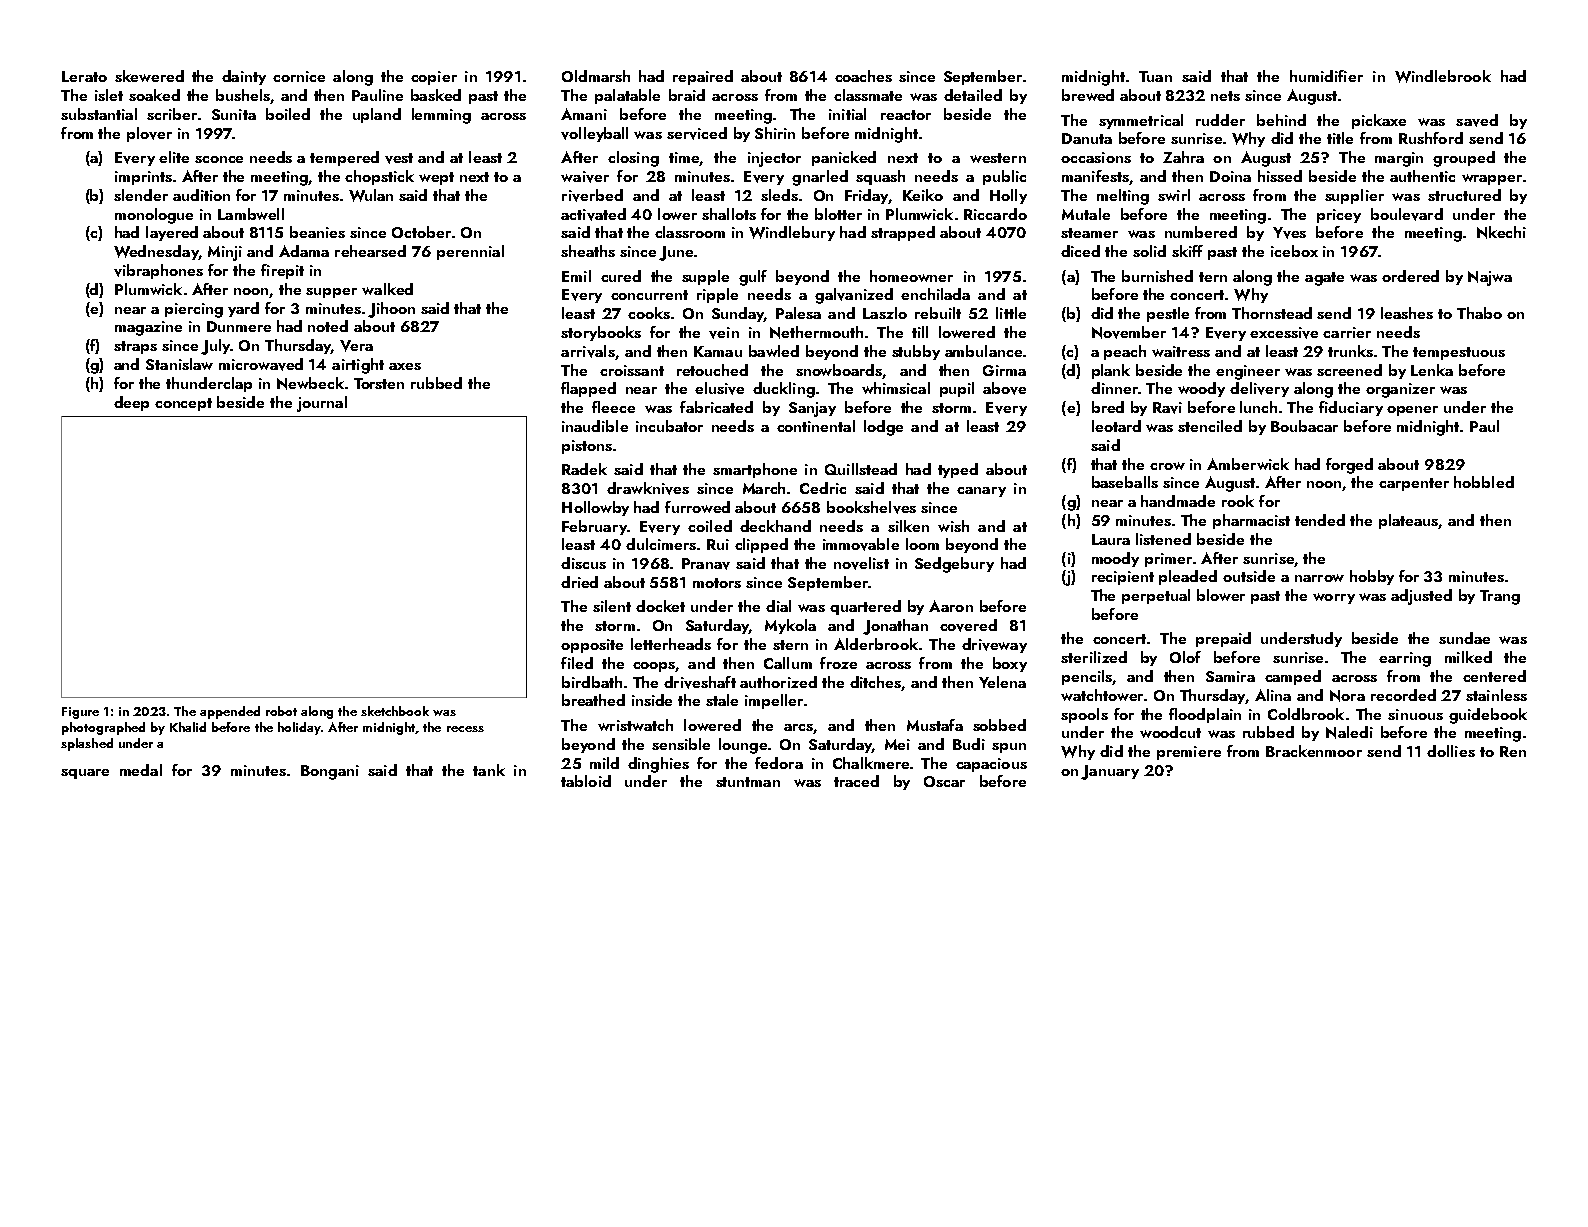 Image resolution: width=1588 pixels, height=1227 pixels. Describe the element at coordinates (1379, 121) in the screenshot. I see `pickaxe` at that location.
